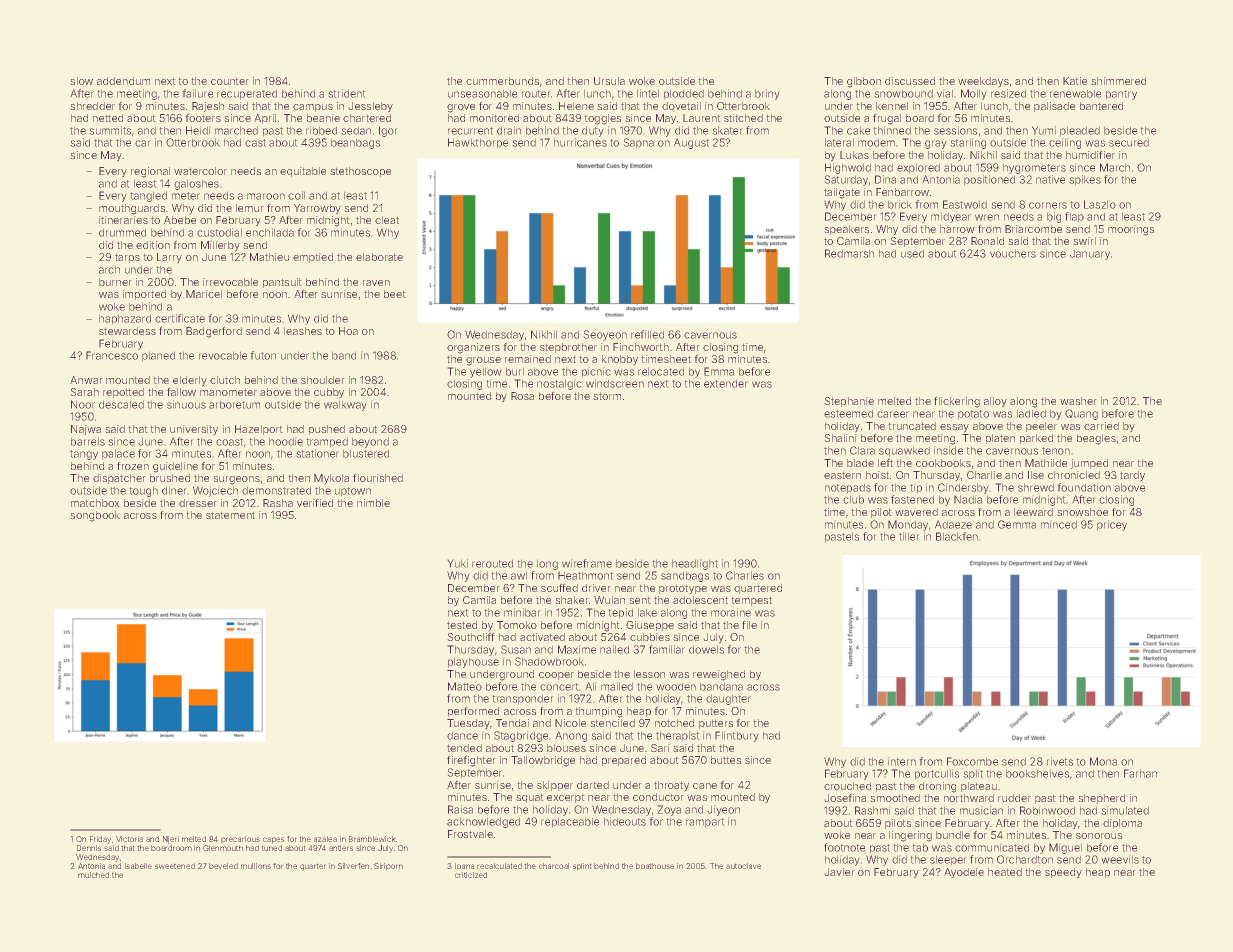 The width and height of the screenshot is (1233, 952). I want to click on cummerbunds, so click(502, 81).
